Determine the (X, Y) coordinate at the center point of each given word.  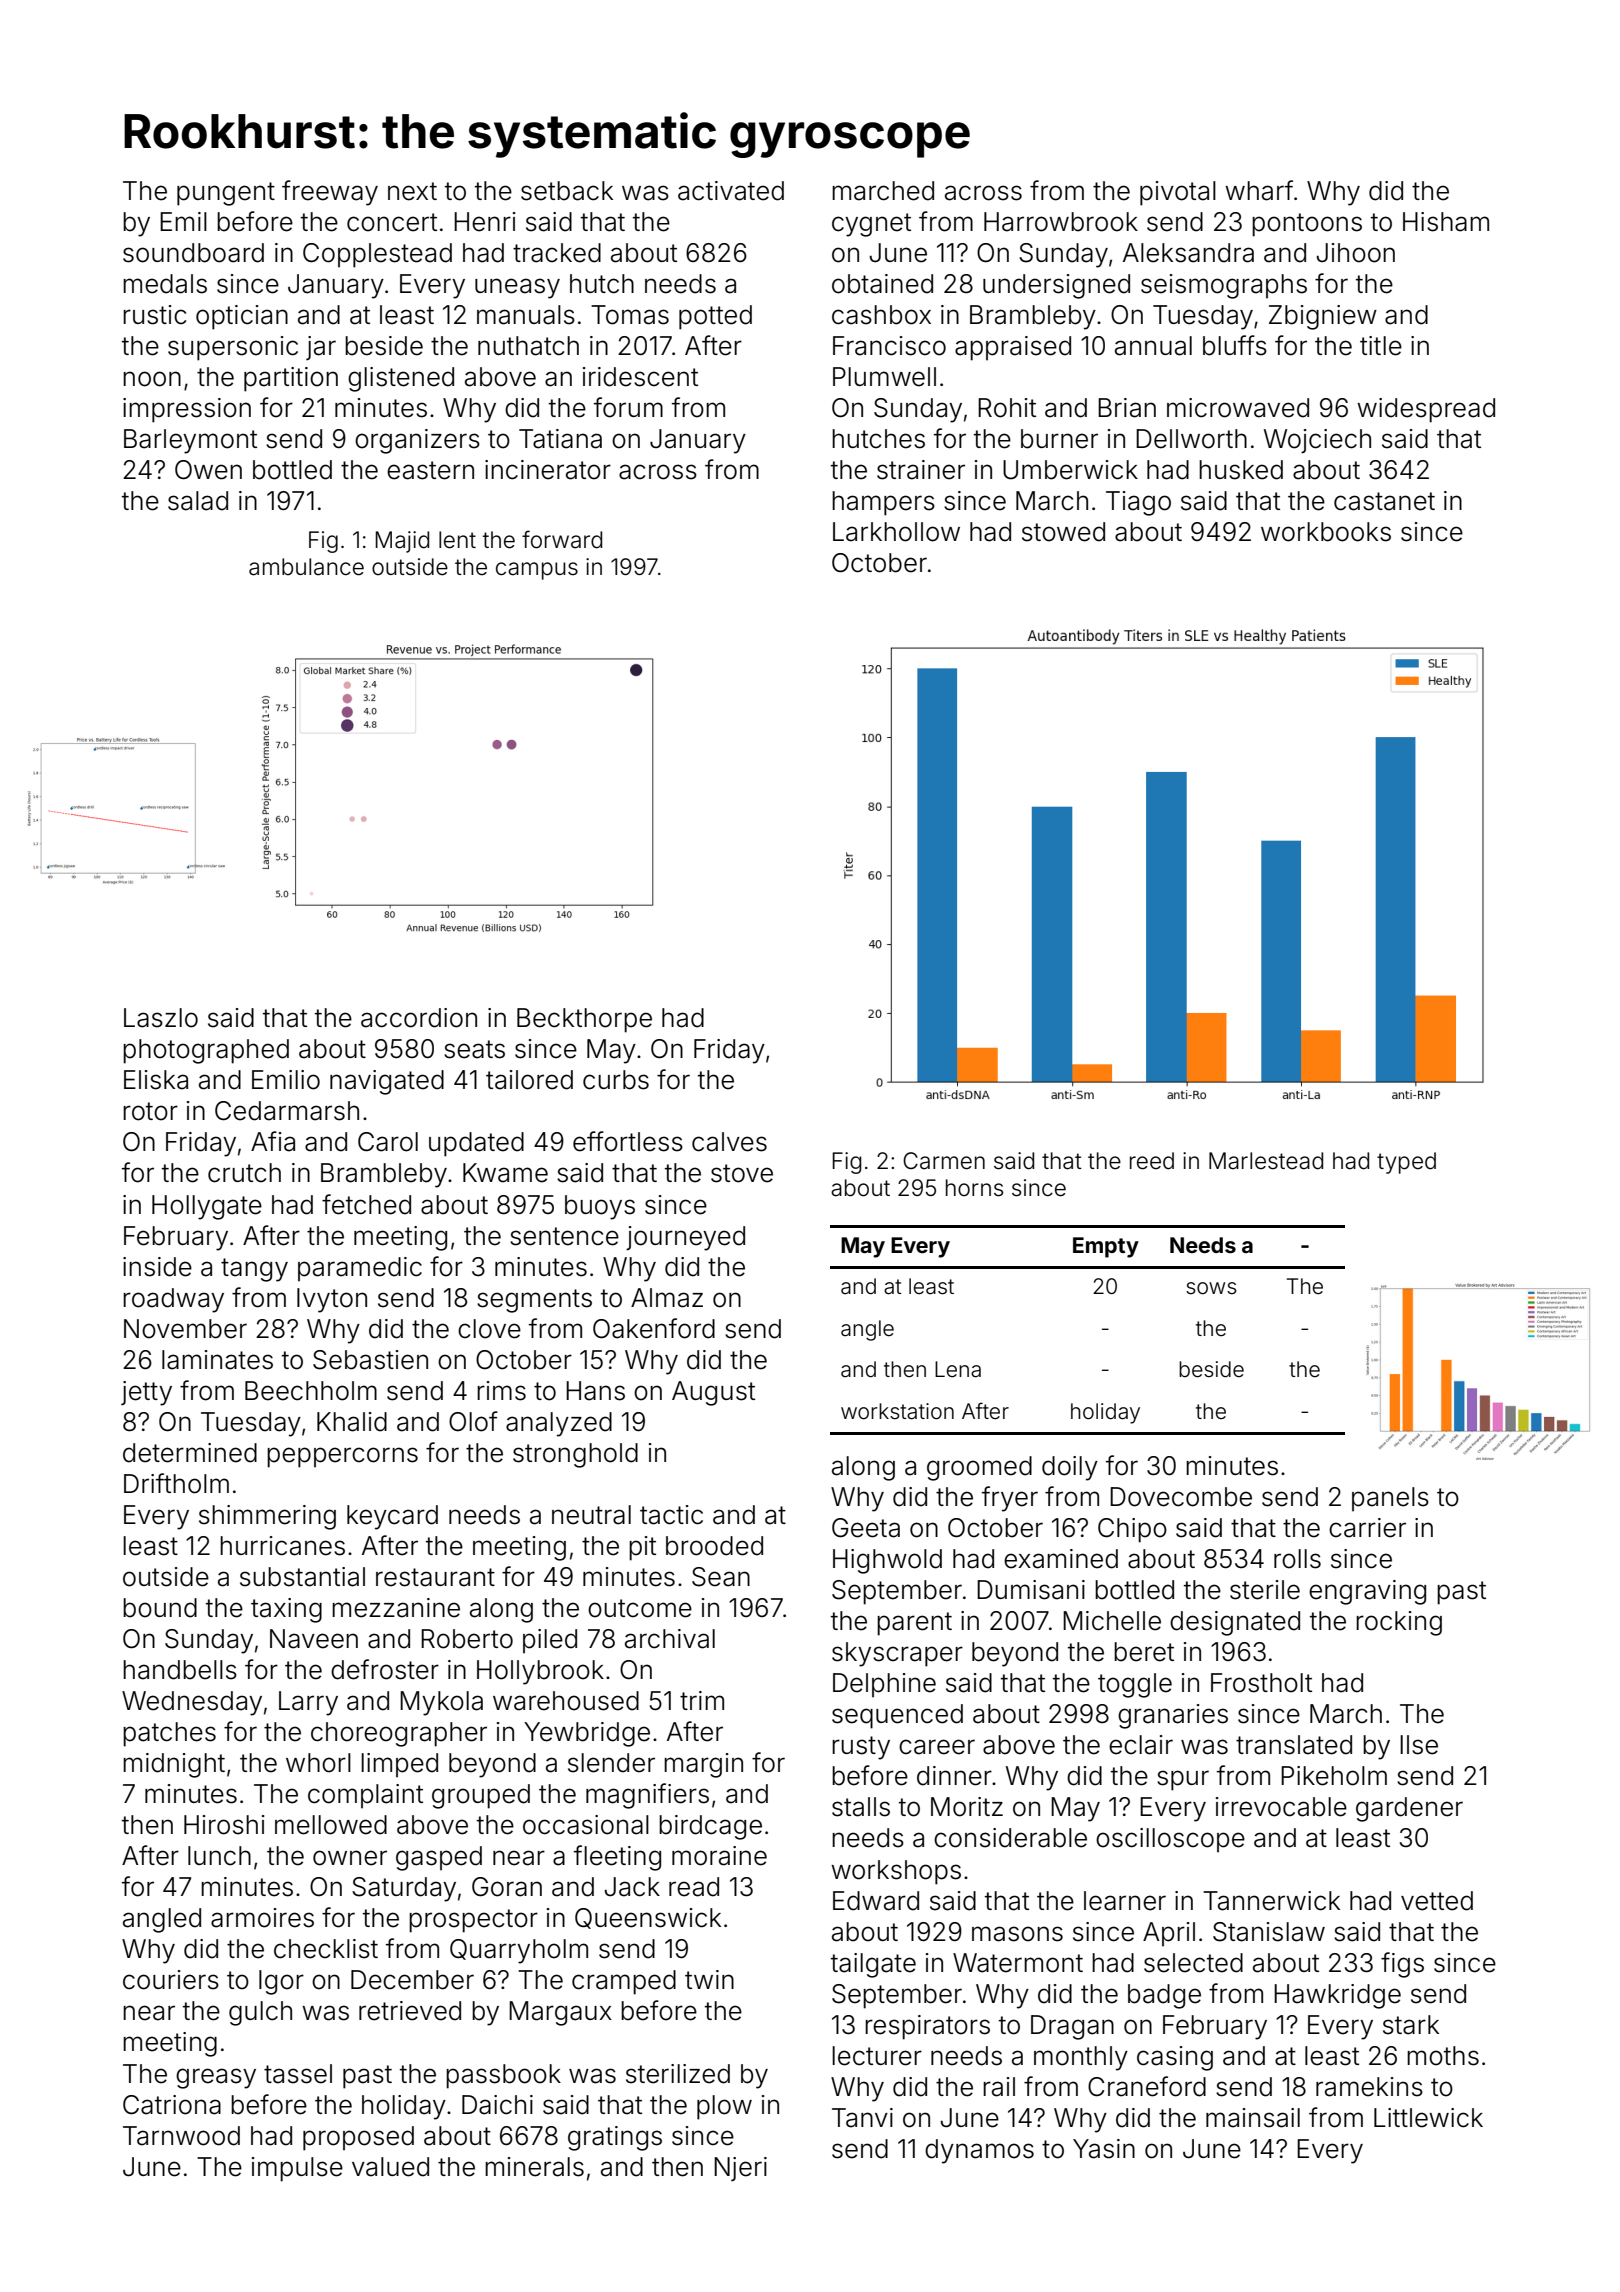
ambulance (306, 567)
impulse (297, 2169)
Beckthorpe (584, 1020)
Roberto (467, 1639)
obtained (882, 284)
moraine (719, 1856)
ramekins (1369, 2087)
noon (152, 379)
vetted (1437, 1901)
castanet (1384, 501)
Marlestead (1266, 1161)
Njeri (740, 2169)
